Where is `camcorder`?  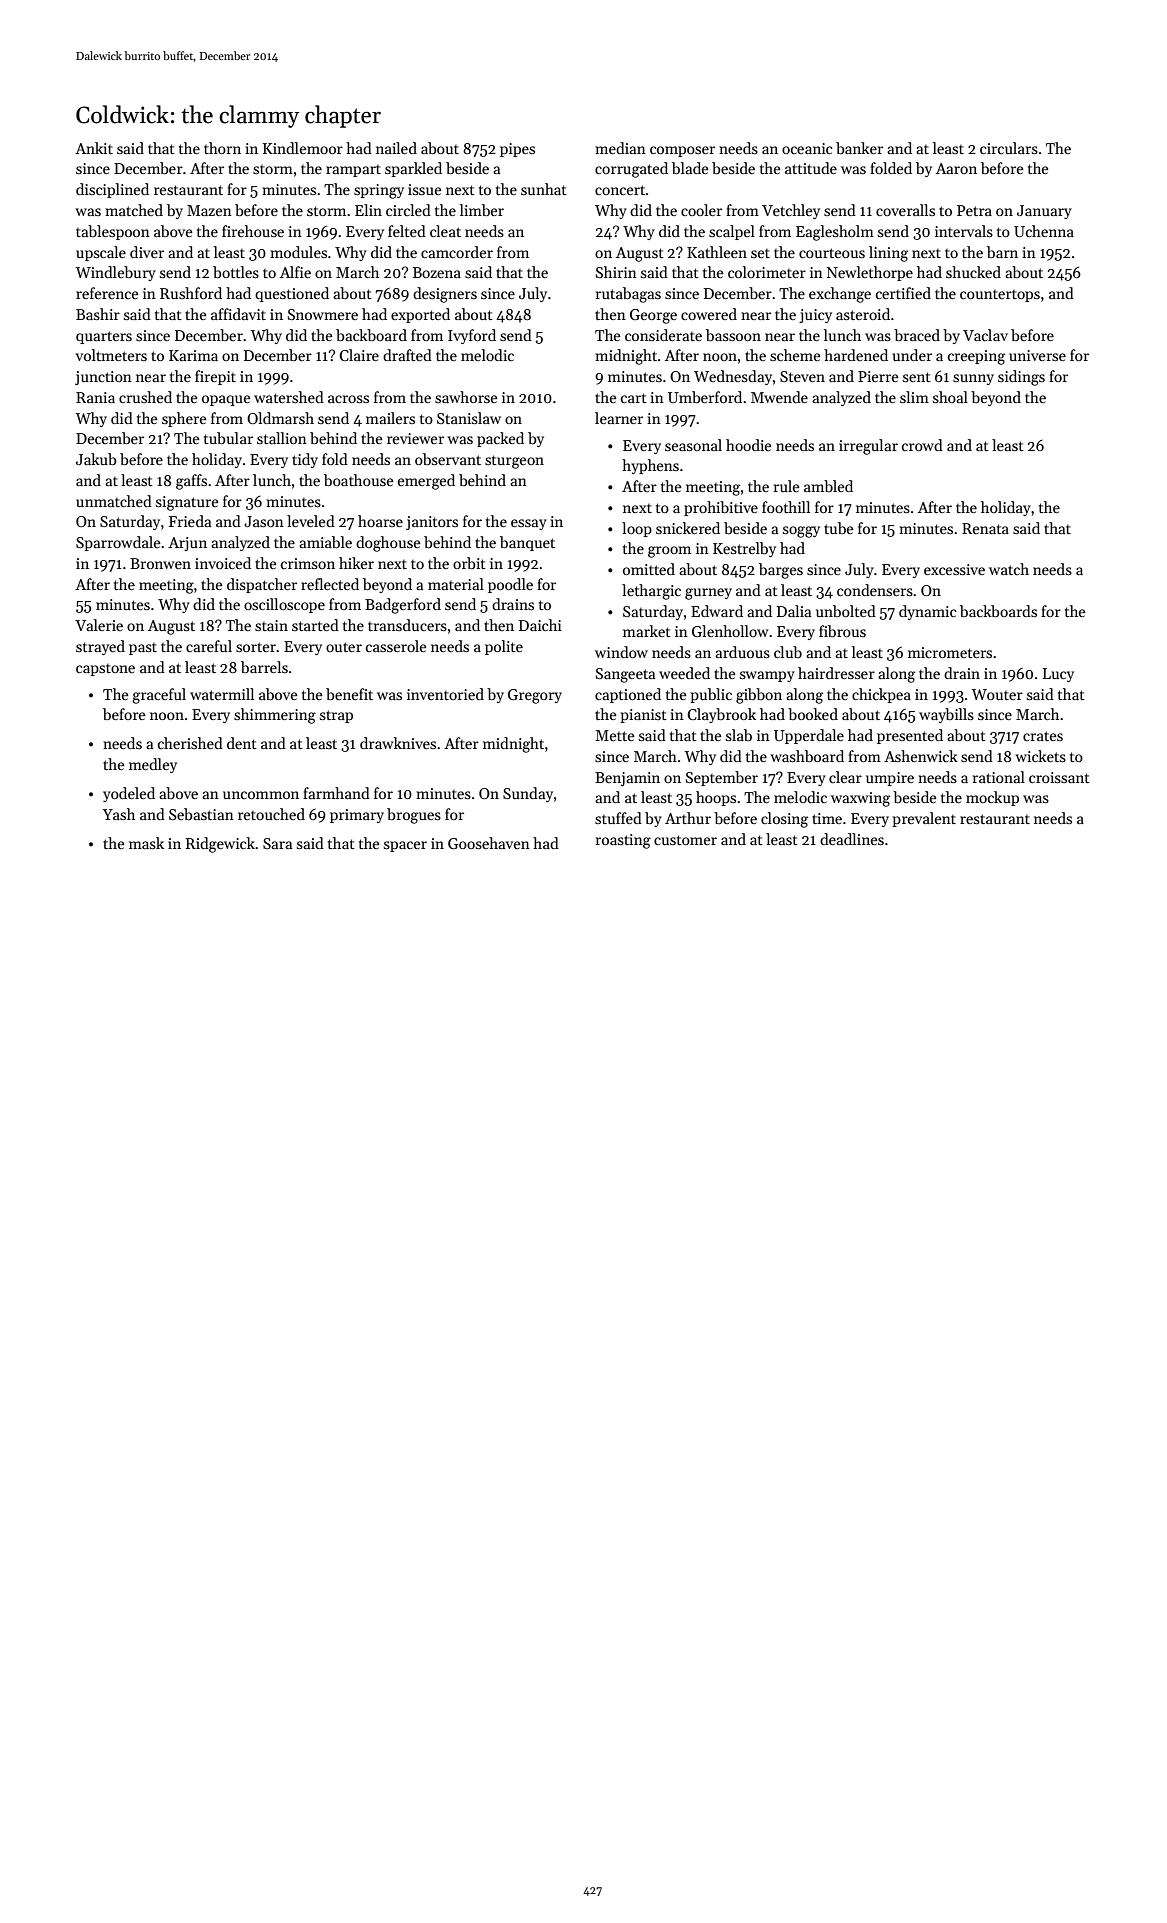
camcorder is located at coordinates (457, 252).
